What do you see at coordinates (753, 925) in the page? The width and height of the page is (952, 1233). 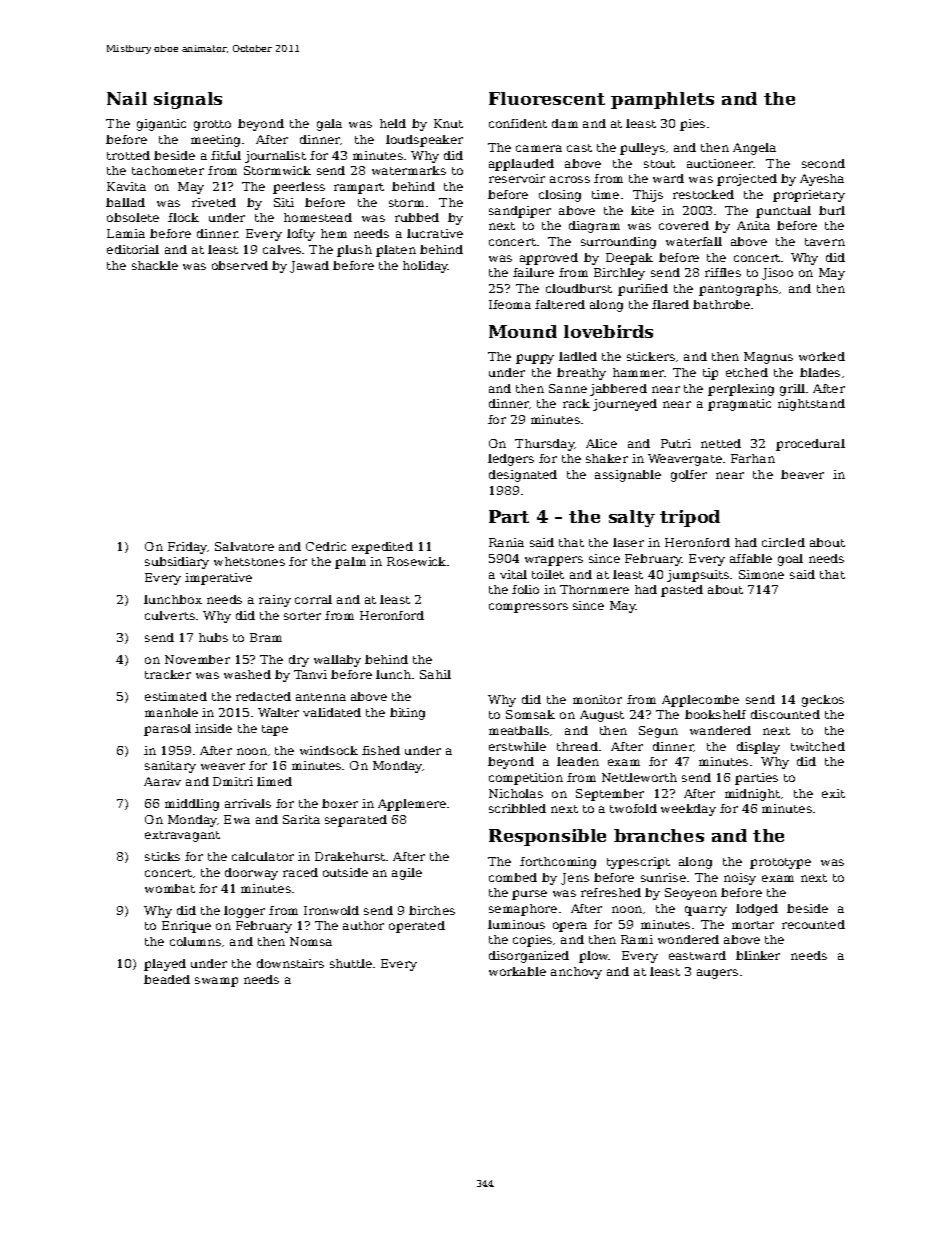 I see `mortar` at bounding box center [753, 925].
